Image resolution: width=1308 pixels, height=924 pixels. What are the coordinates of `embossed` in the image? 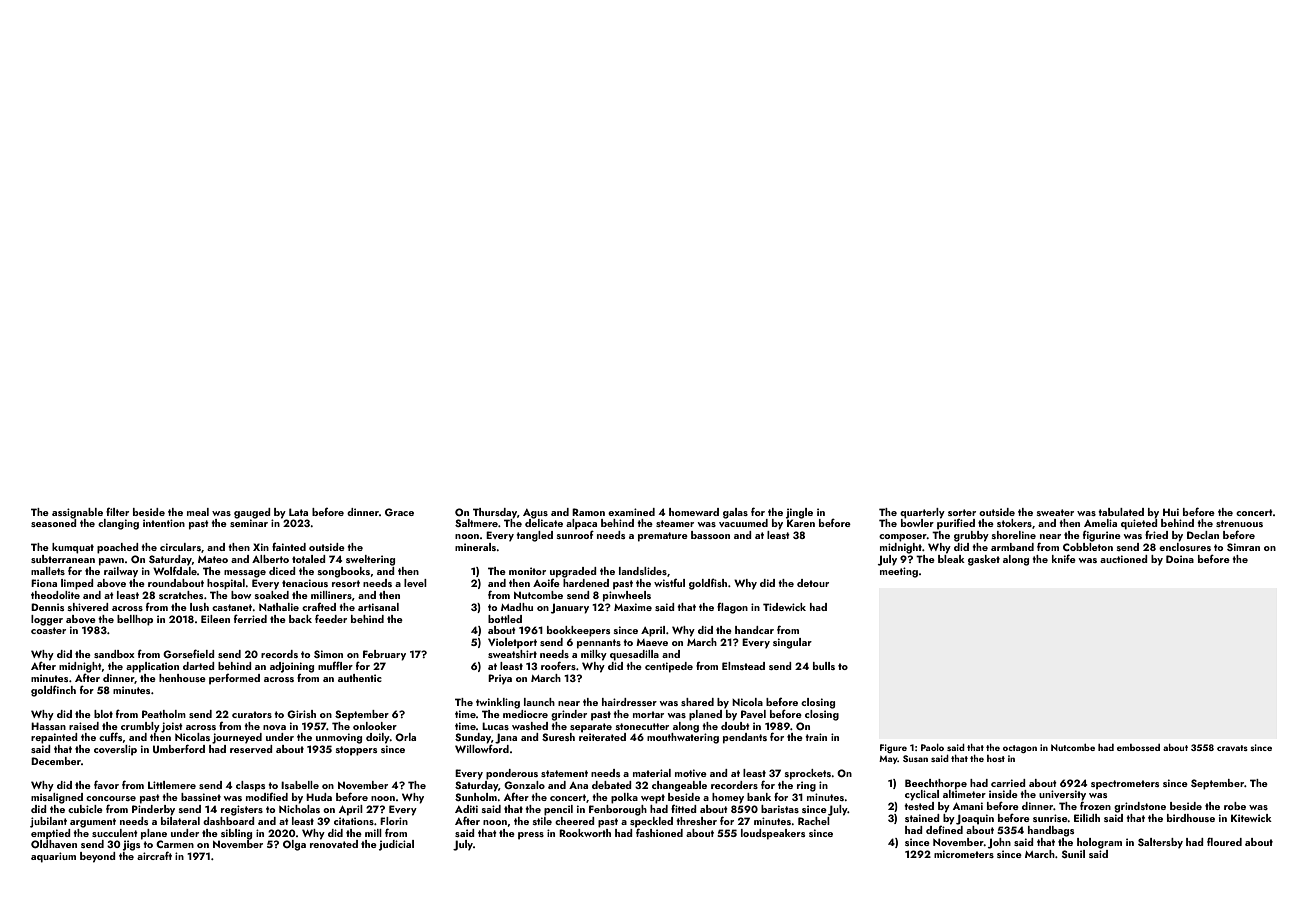 It's located at (1138, 747).
